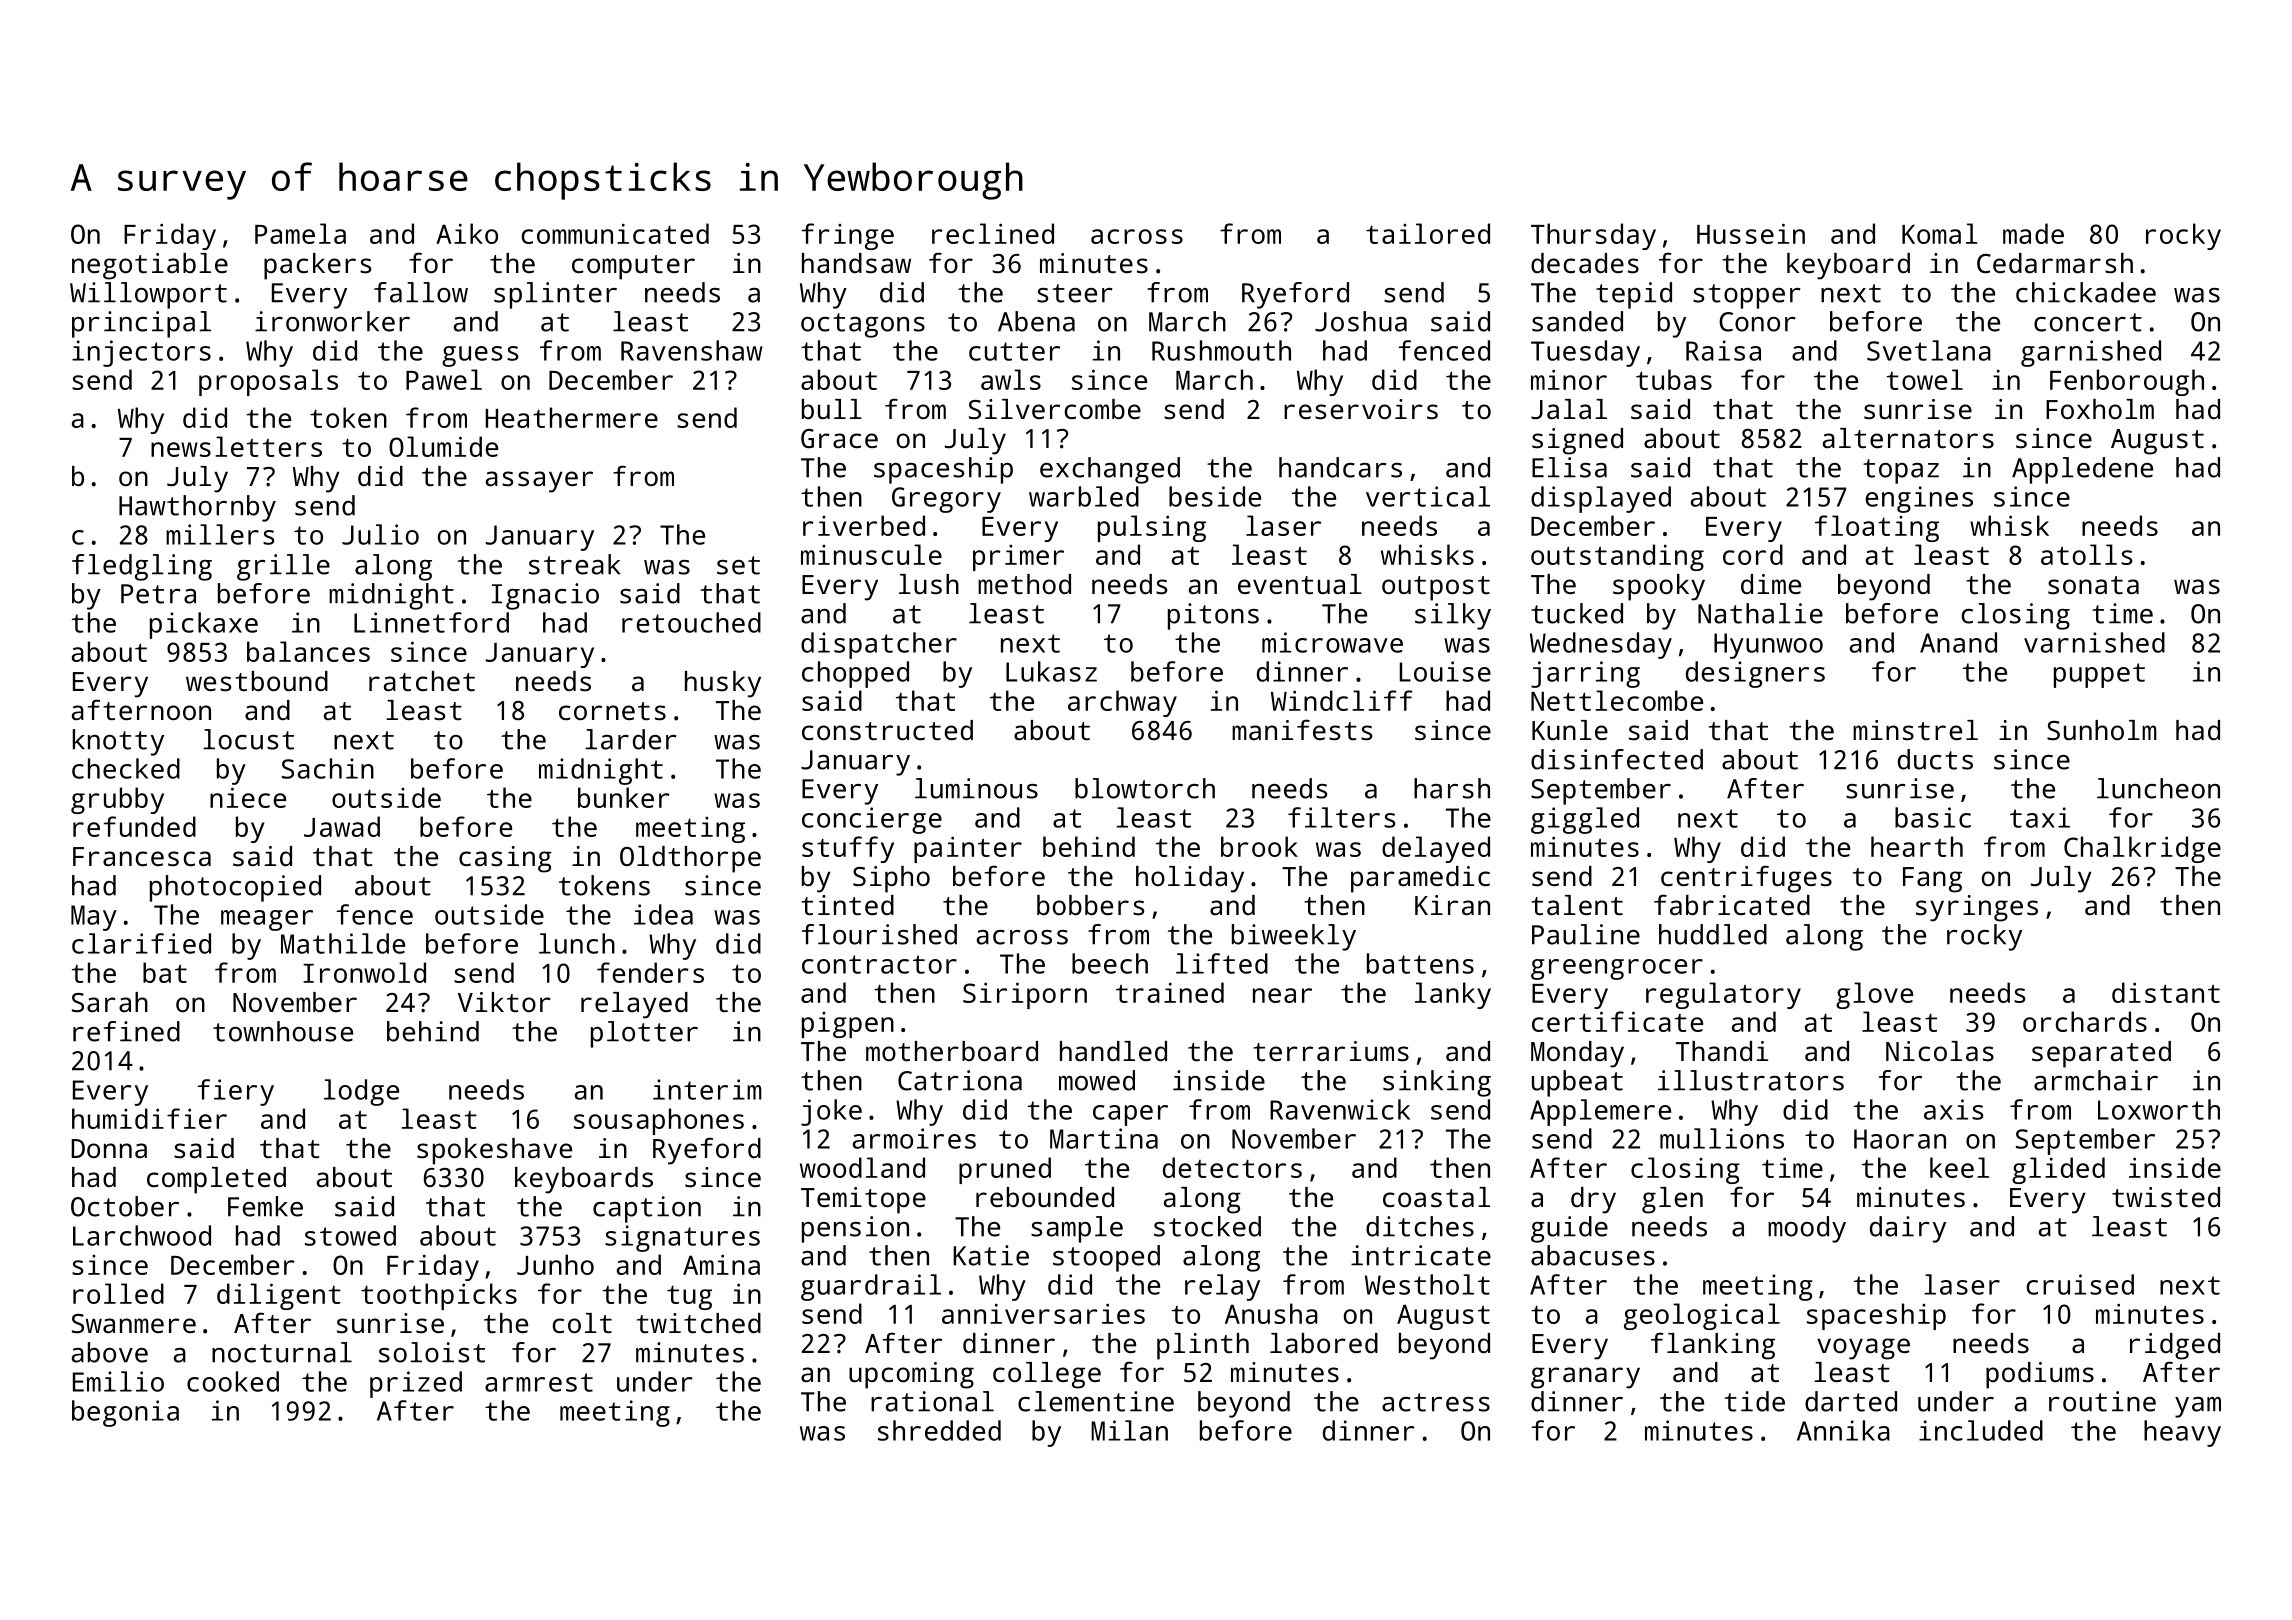 Image resolution: width=2292 pixels, height=1620 pixels. I want to click on Komal, so click(1940, 233).
